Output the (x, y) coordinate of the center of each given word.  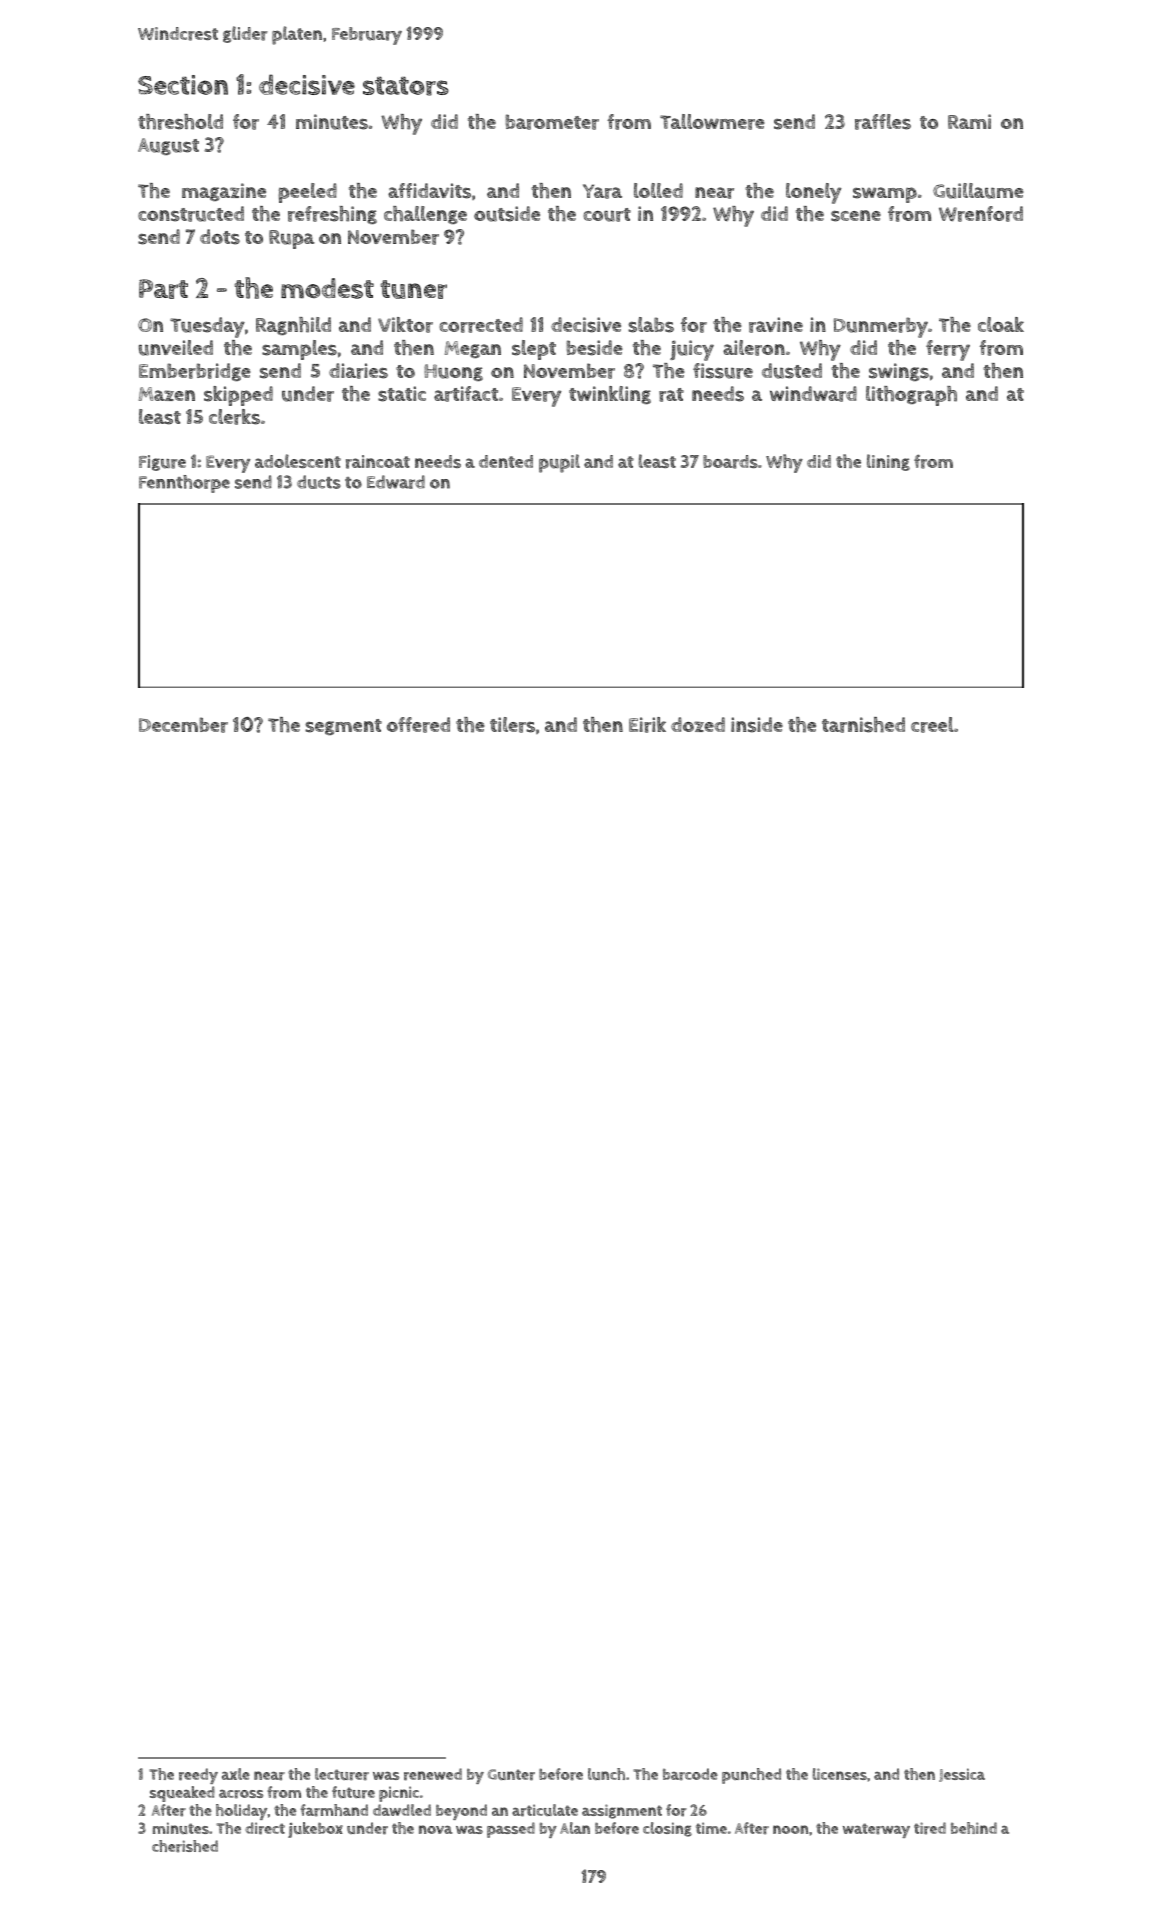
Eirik (647, 725)
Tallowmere (712, 122)
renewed (433, 1774)
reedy (198, 1776)
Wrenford (981, 214)
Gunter (511, 1775)
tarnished (863, 725)
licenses (840, 1774)
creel (932, 725)
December (183, 725)
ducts (319, 482)
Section (183, 85)
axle (236, 1774)
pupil (559, 463)
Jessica (962, 1775)
